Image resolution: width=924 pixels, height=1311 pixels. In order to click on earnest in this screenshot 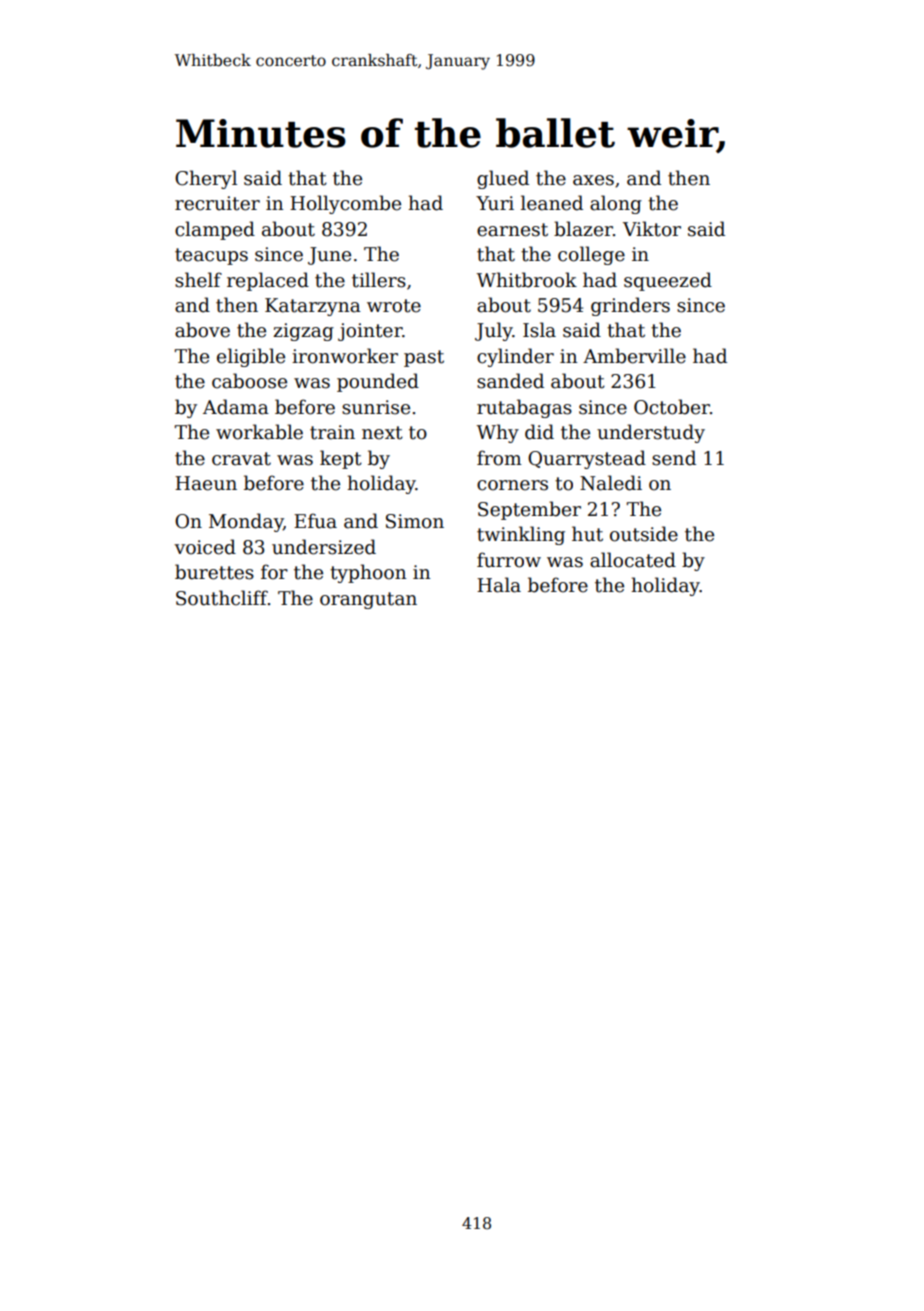, I will do `click(512, 230)`.
